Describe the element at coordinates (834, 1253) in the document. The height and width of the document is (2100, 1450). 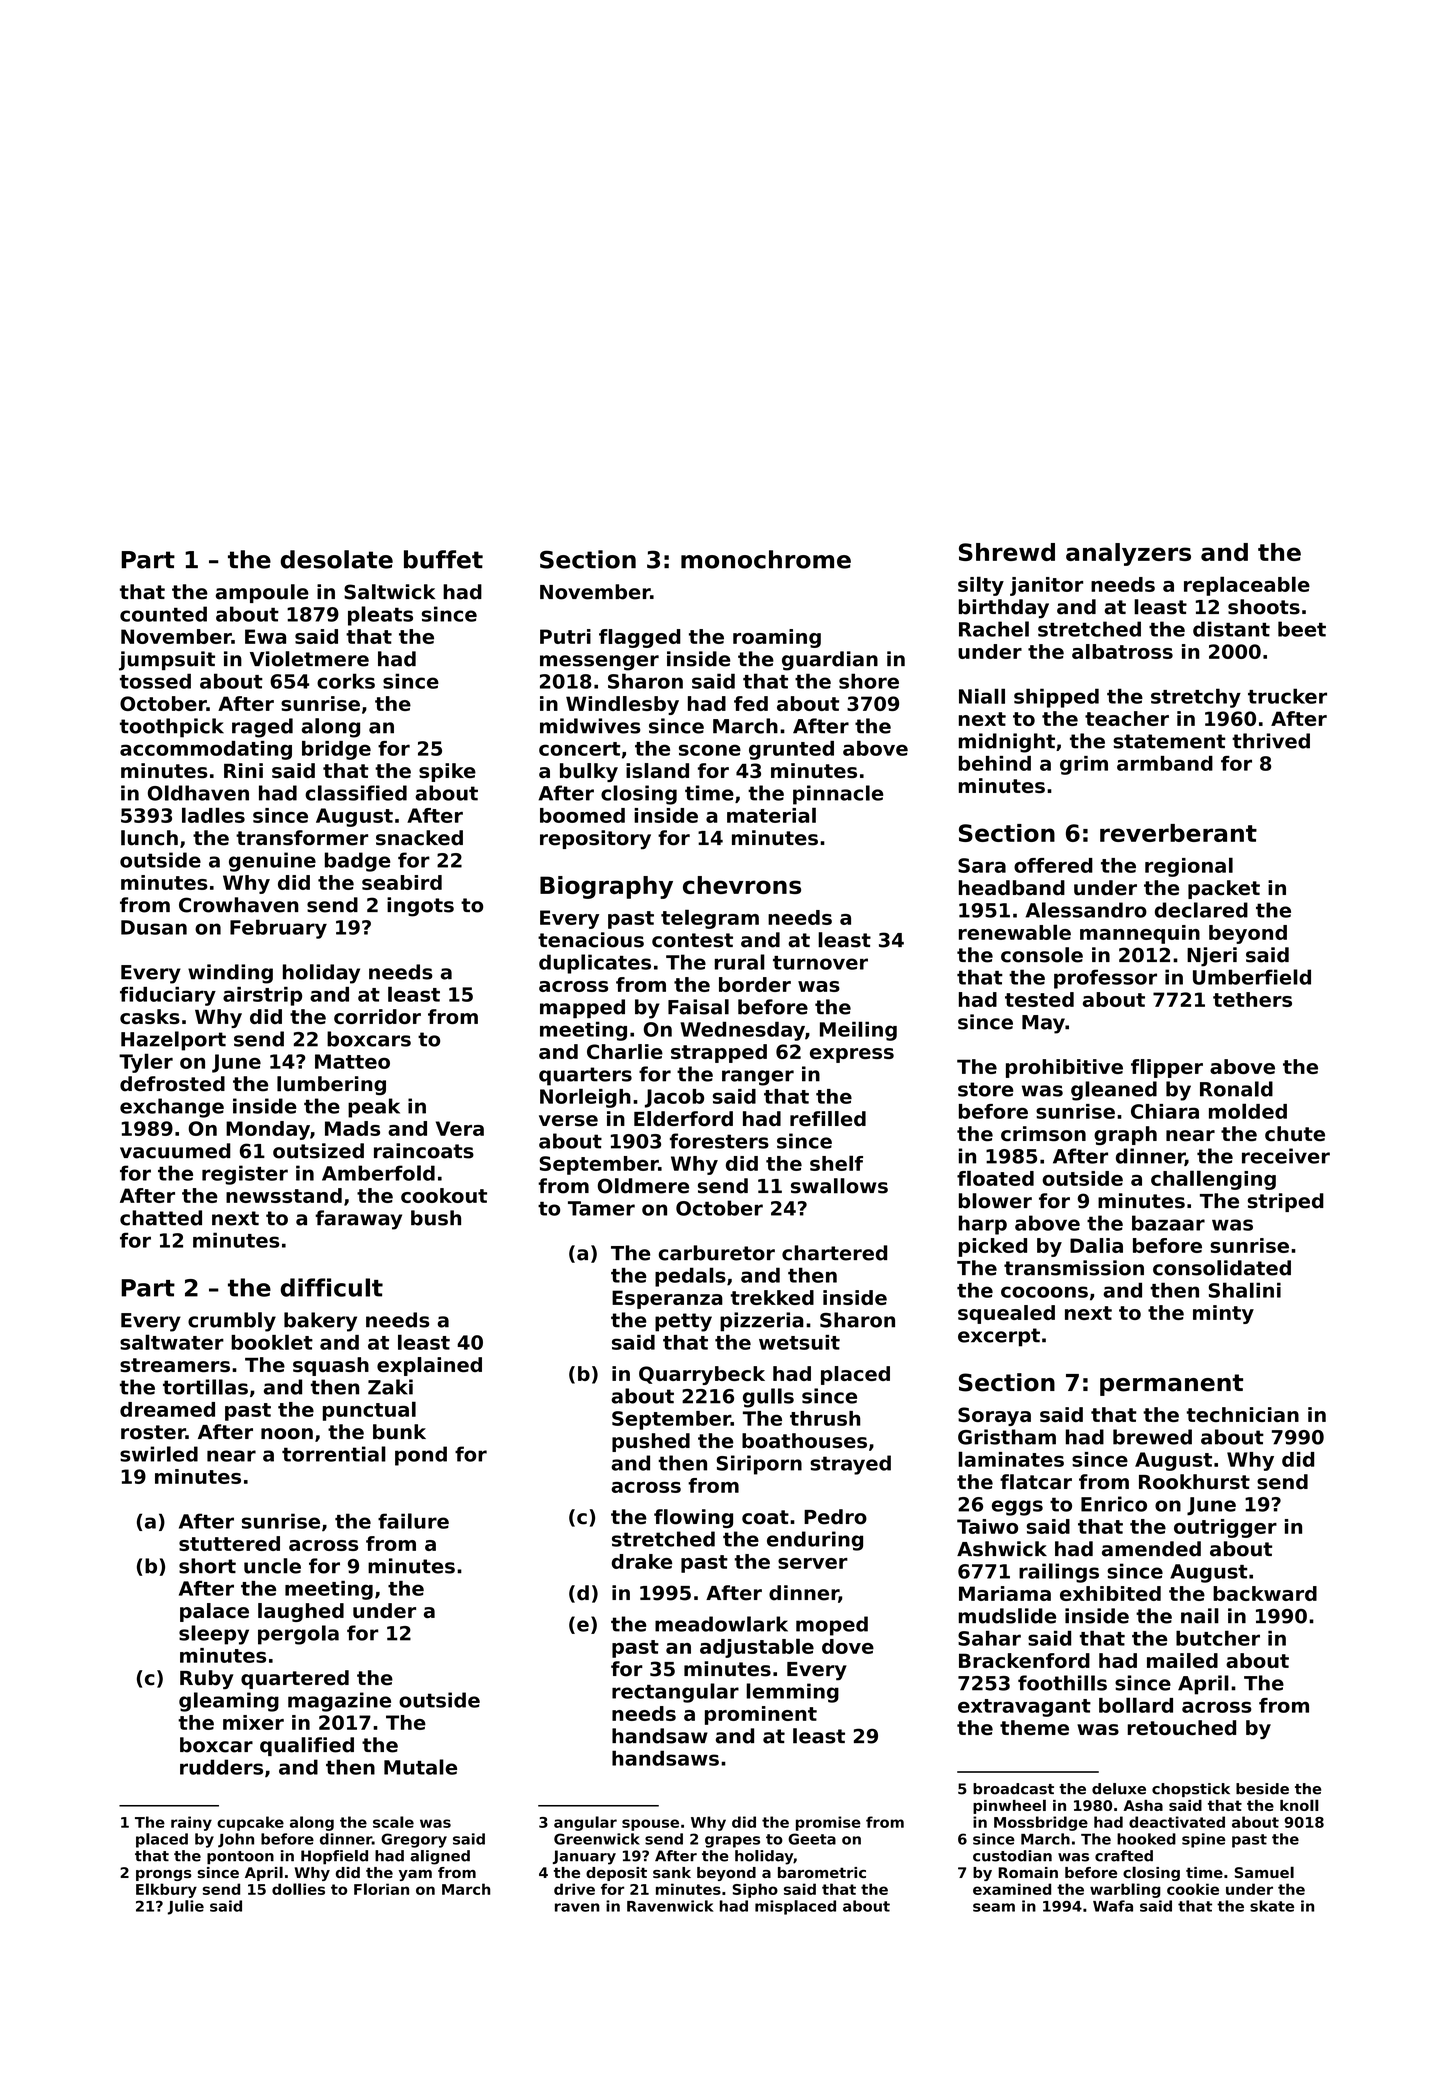
I see `chartered` at that location.
